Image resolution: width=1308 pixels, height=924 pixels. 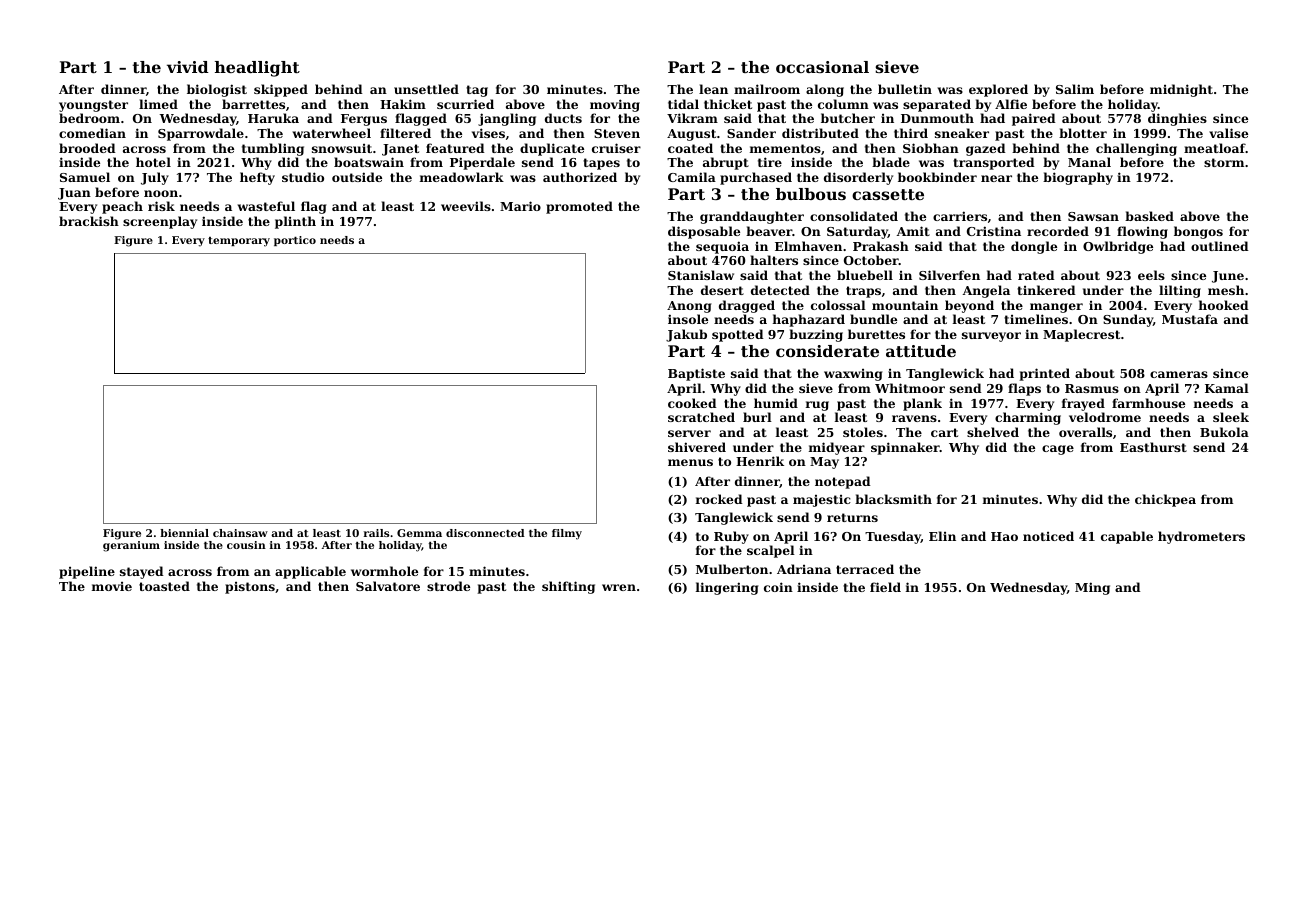 I want to click on vivid, so click(x=188, y=67).
